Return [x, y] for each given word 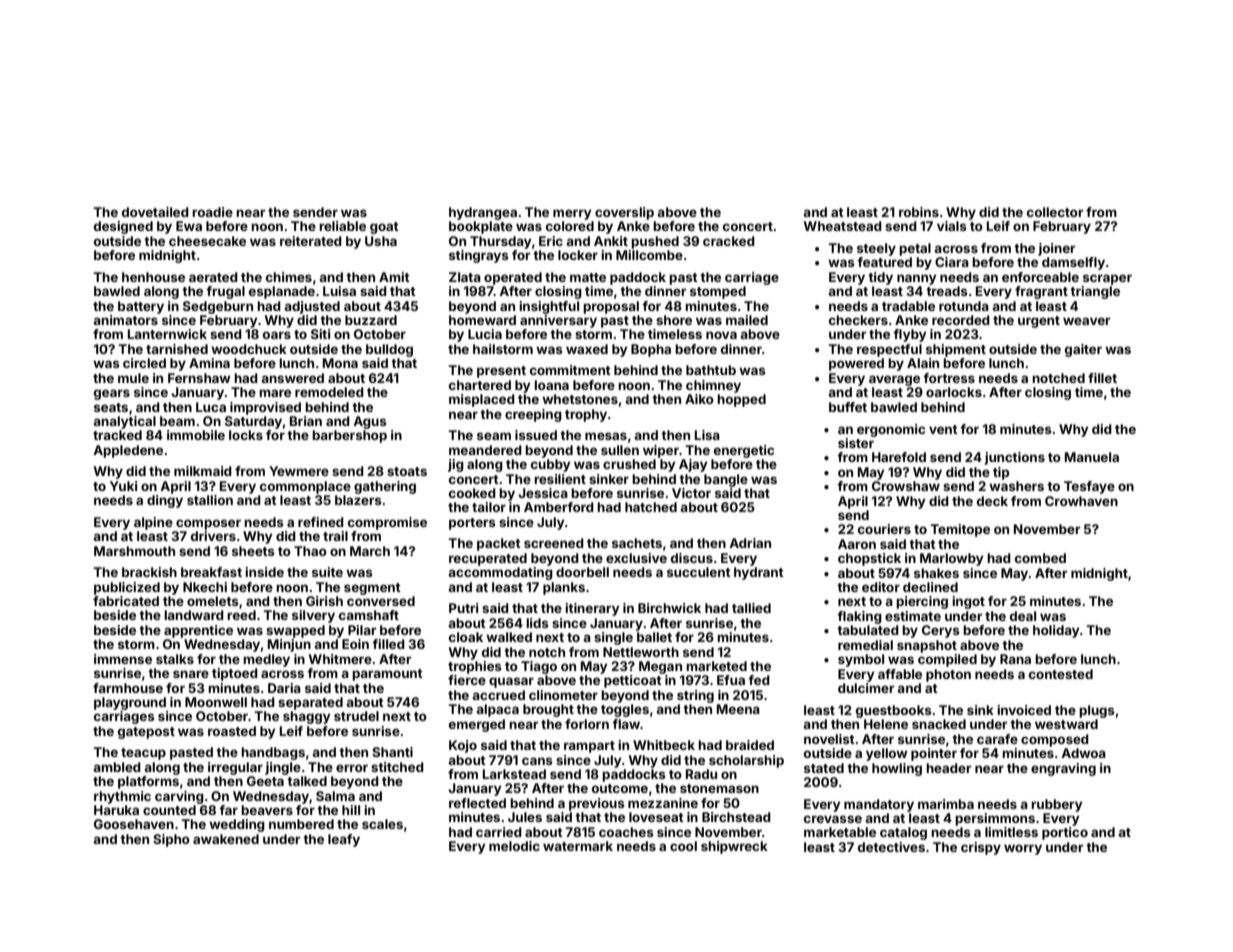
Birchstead [736, 817]
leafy [344, 840]
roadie [212, 212]
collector [1055, 212]
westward [1066, 724]
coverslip [624, 213]
